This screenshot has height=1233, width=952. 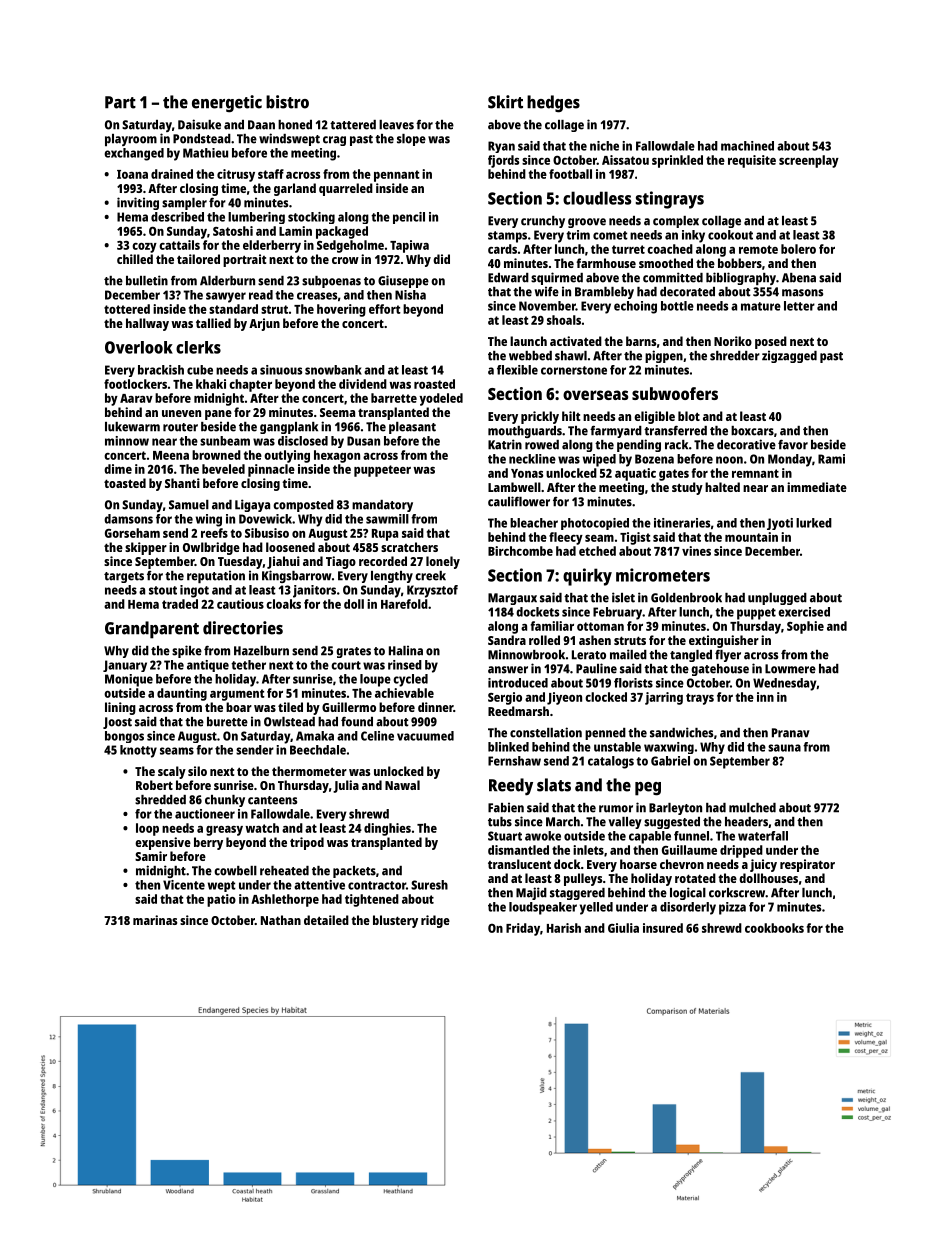 I want to click on Goldenbrook, so click(x=686, y=598).
